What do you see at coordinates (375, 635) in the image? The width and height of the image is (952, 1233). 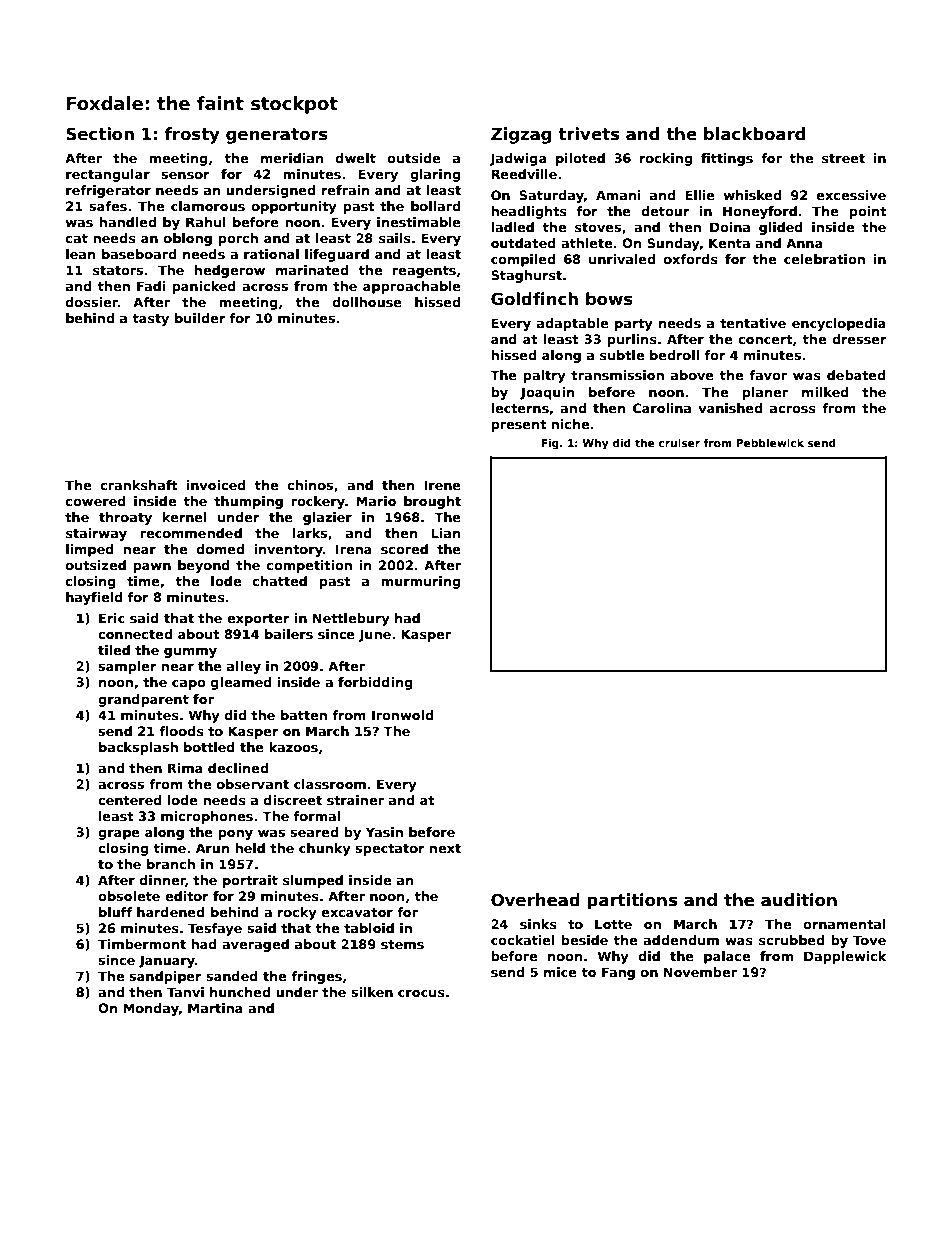 I see `June` at bounding box center [375, 635].
